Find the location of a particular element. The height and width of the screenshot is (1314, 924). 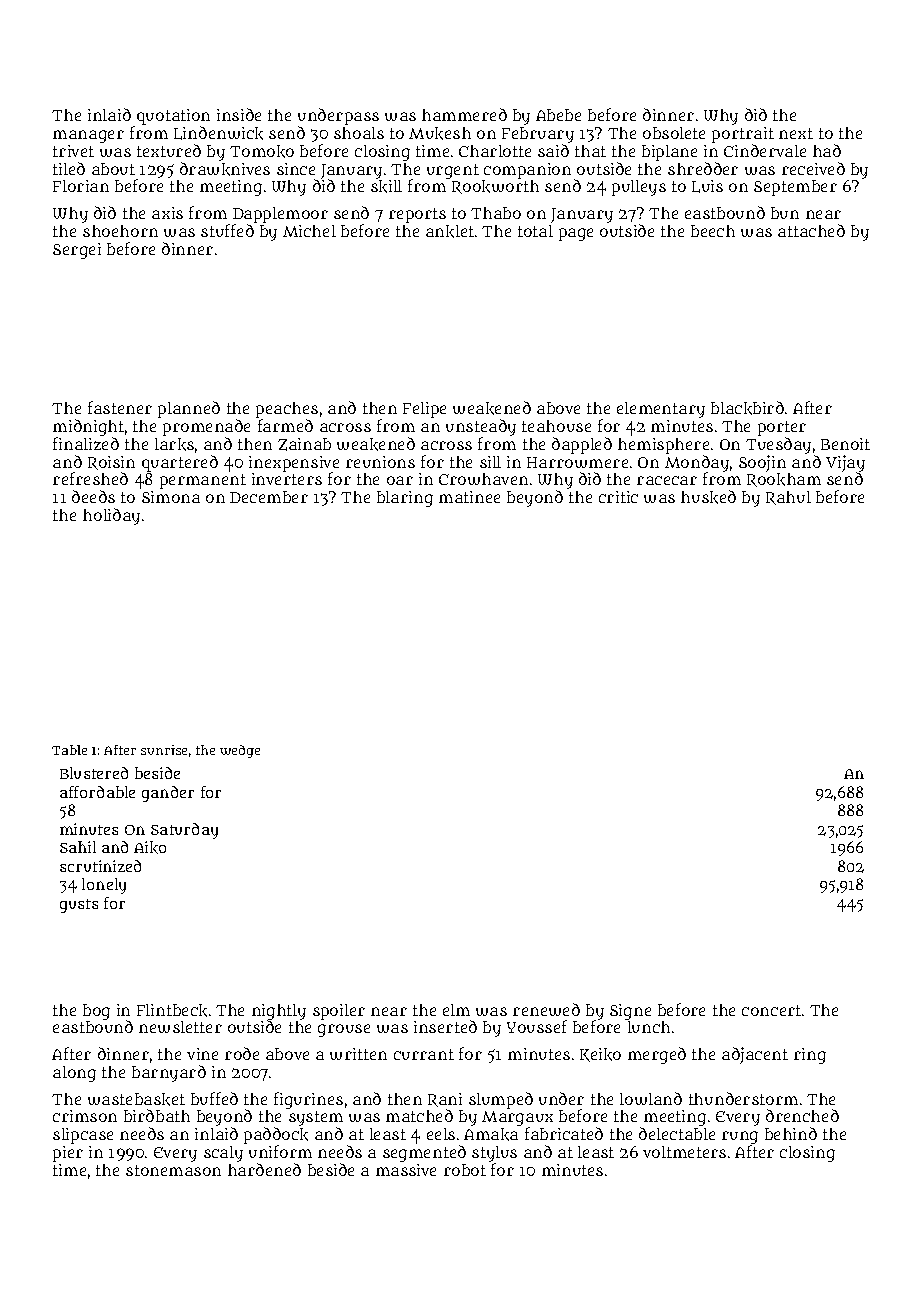

spoiler is located at coordinates (339, 1012).
